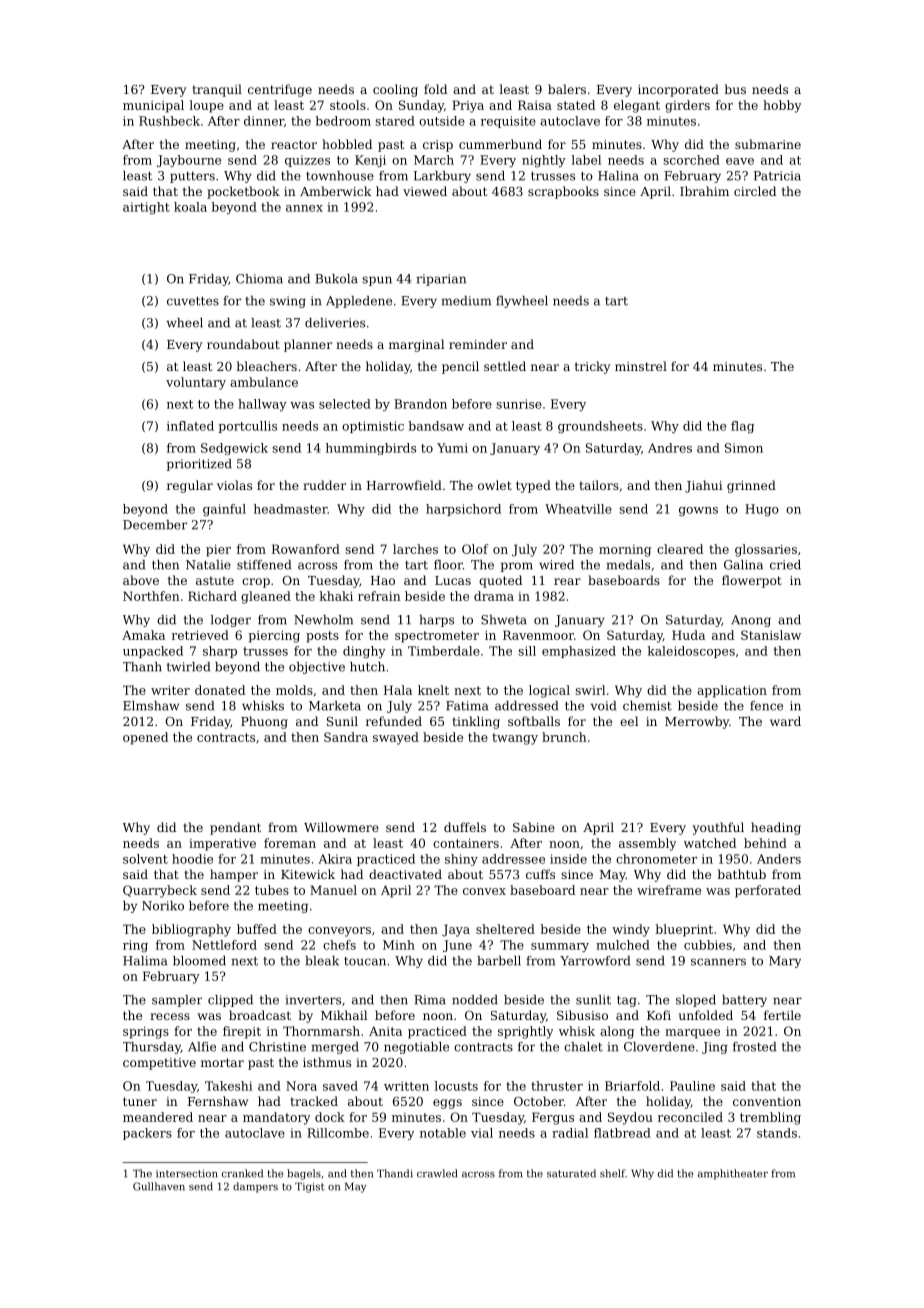 This page has height=1308, width=924. I want to click on solvent, so click(145, 859).
